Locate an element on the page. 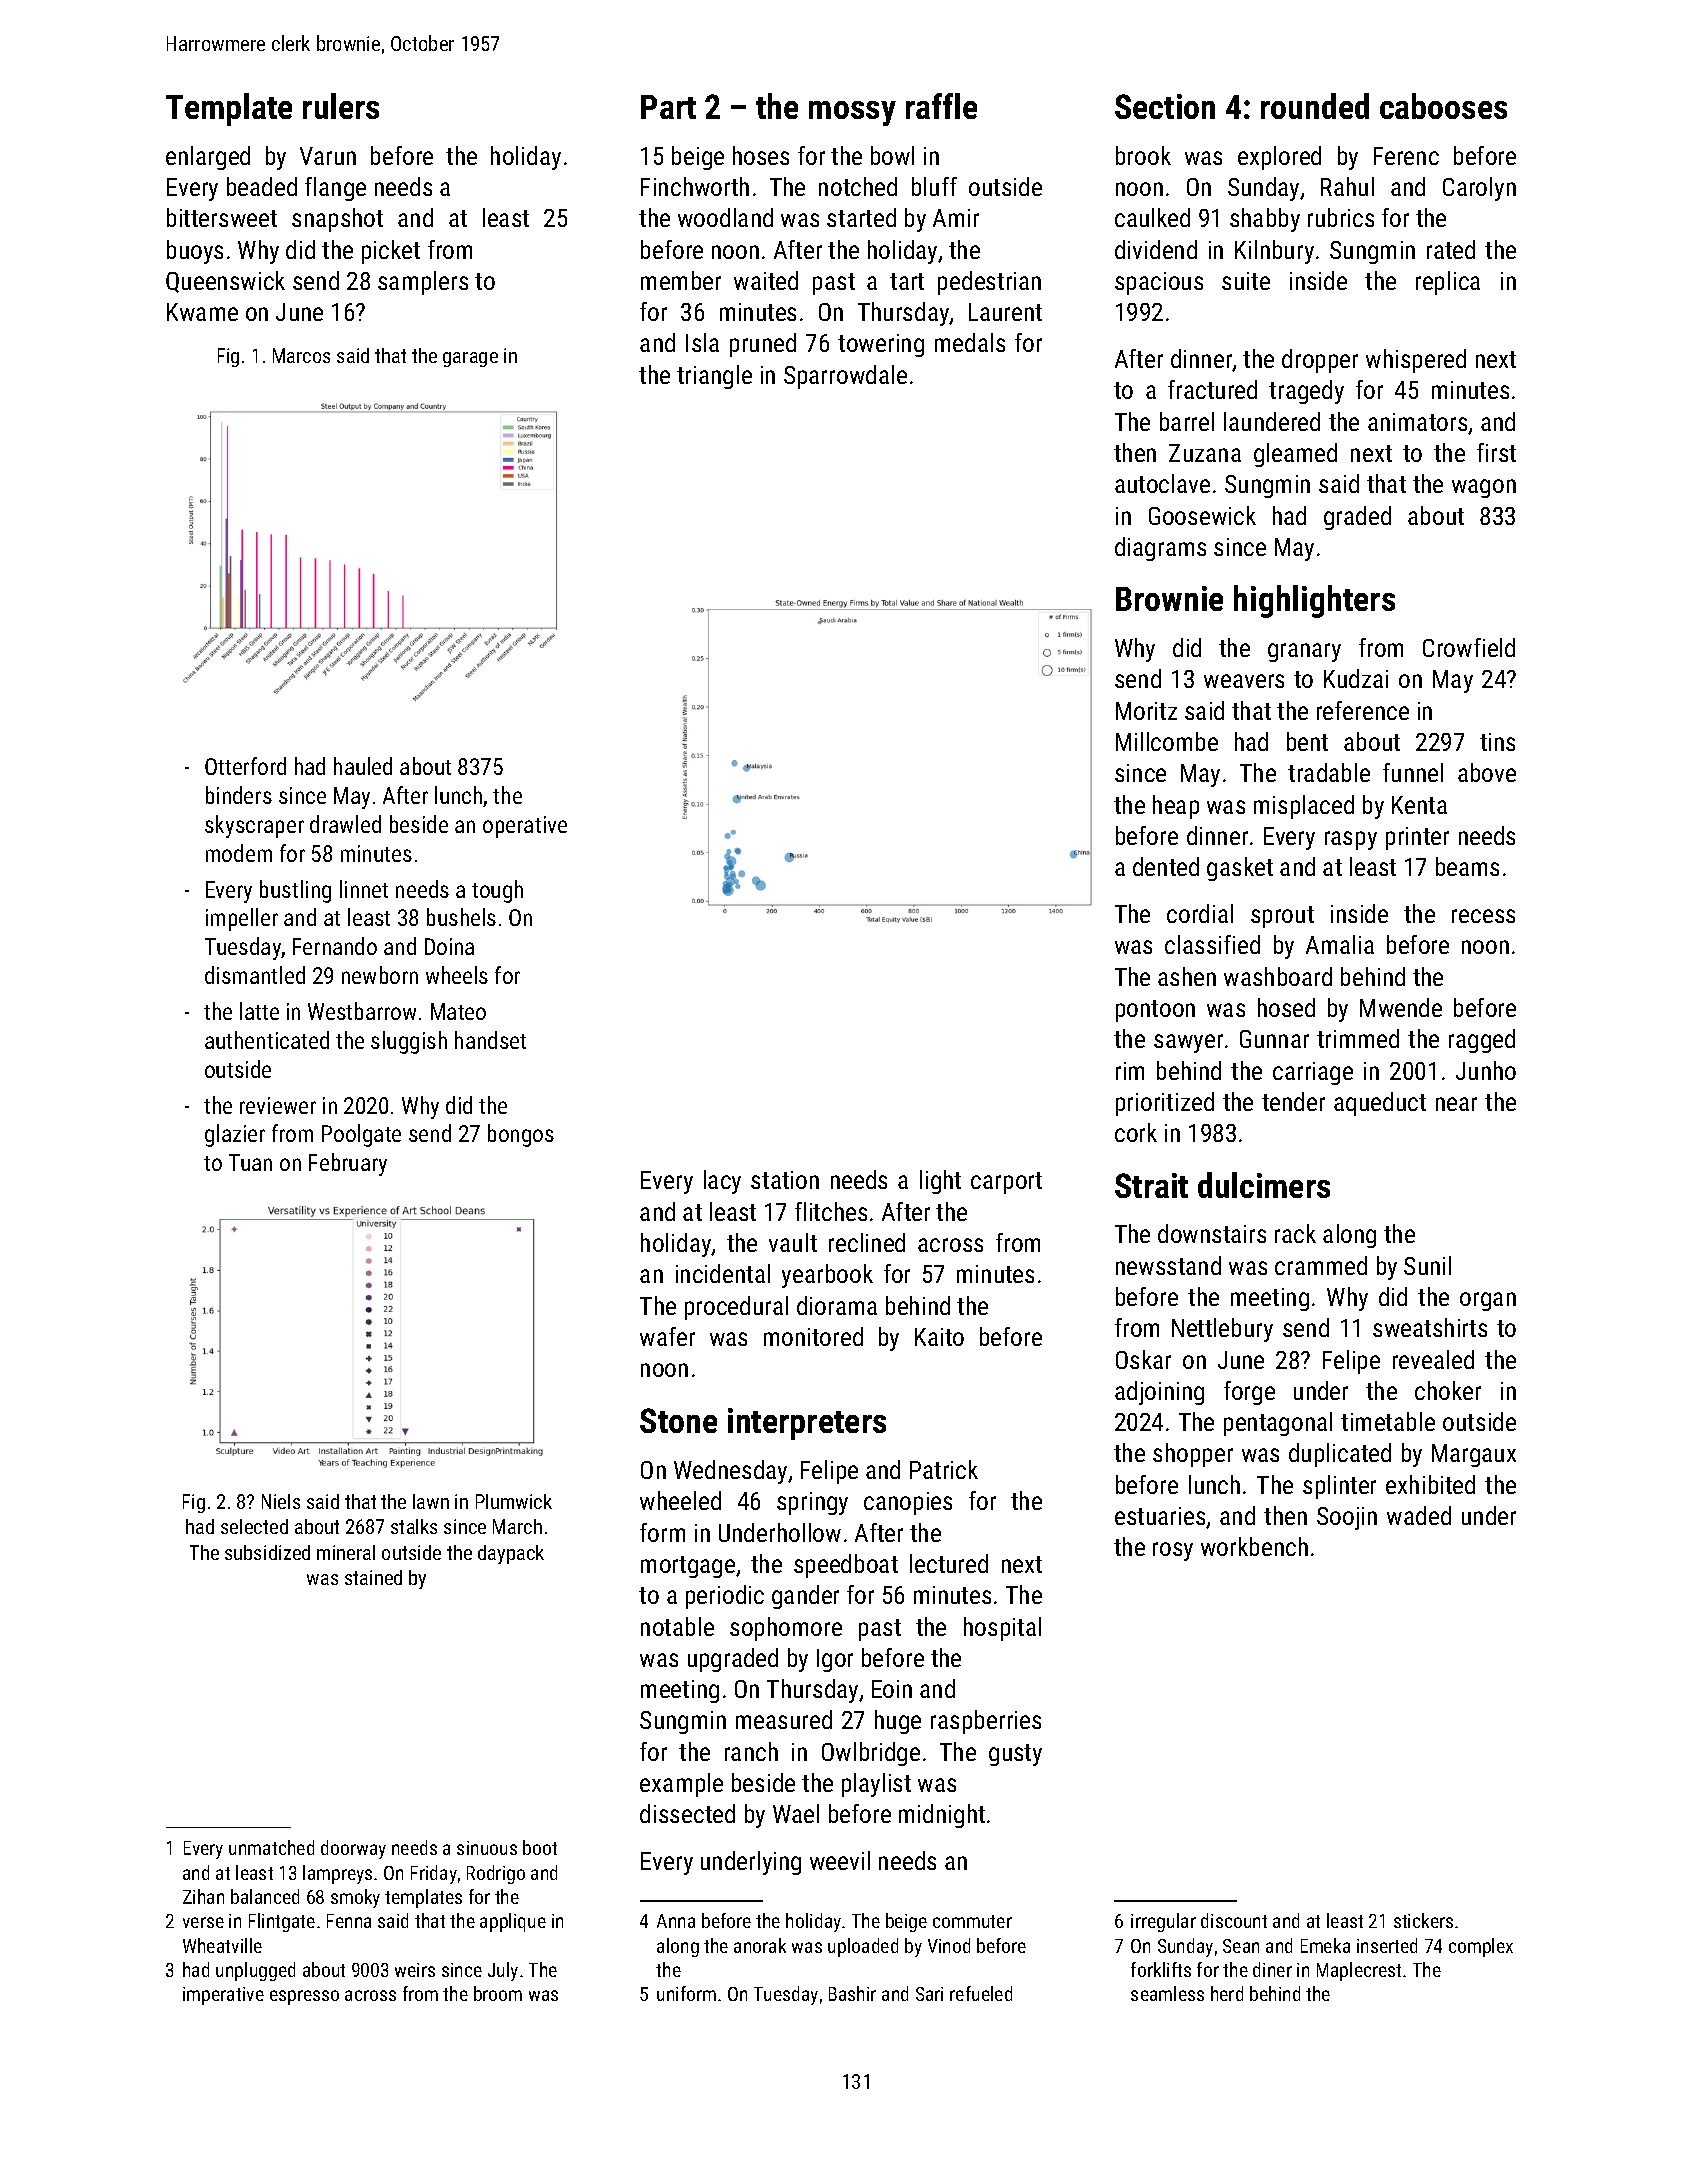 This image has height=2178, width=1683. operative is located at coordinates (525, 827).
